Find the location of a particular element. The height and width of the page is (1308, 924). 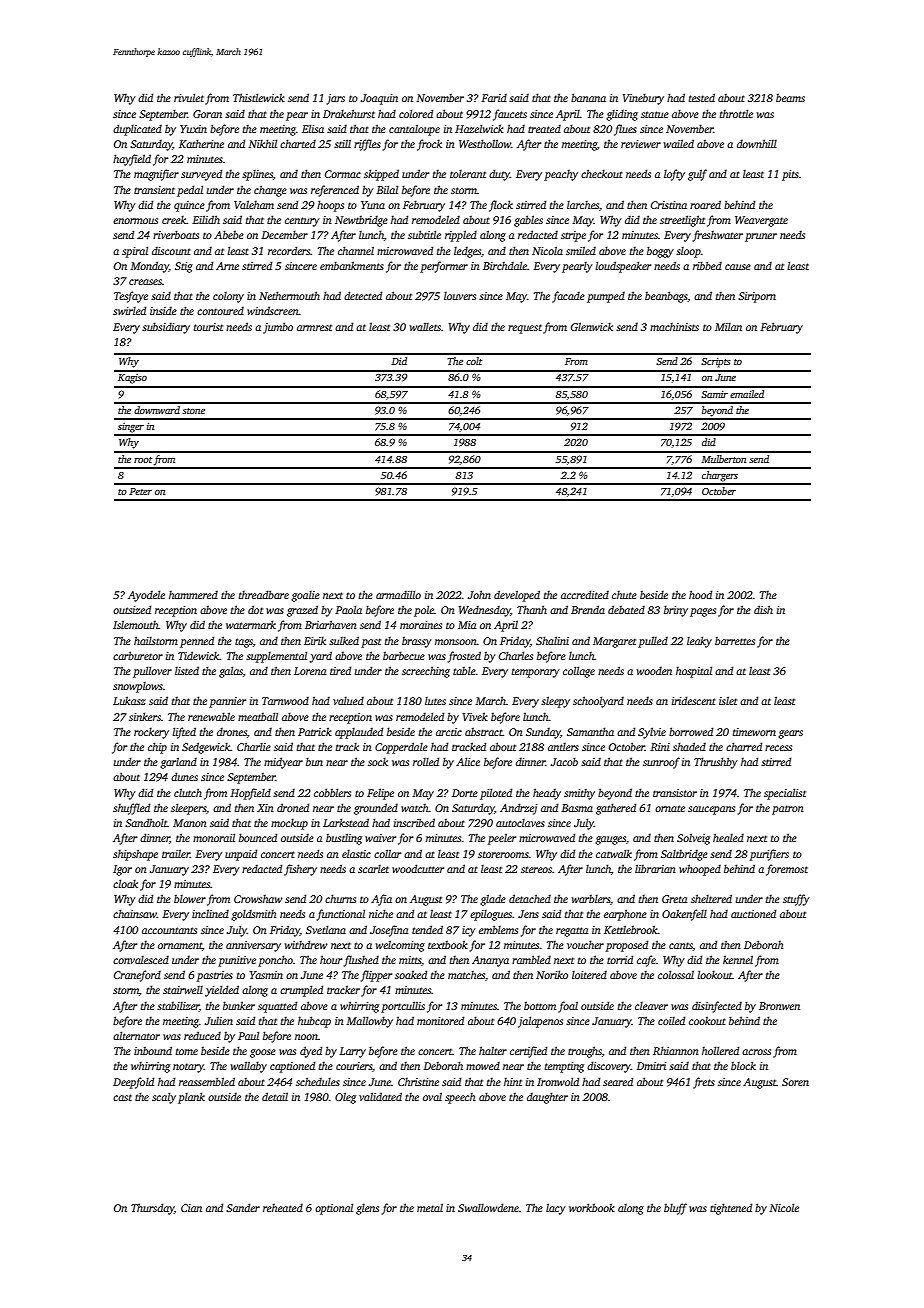

Sander is located at coordinates (243, 1207).
